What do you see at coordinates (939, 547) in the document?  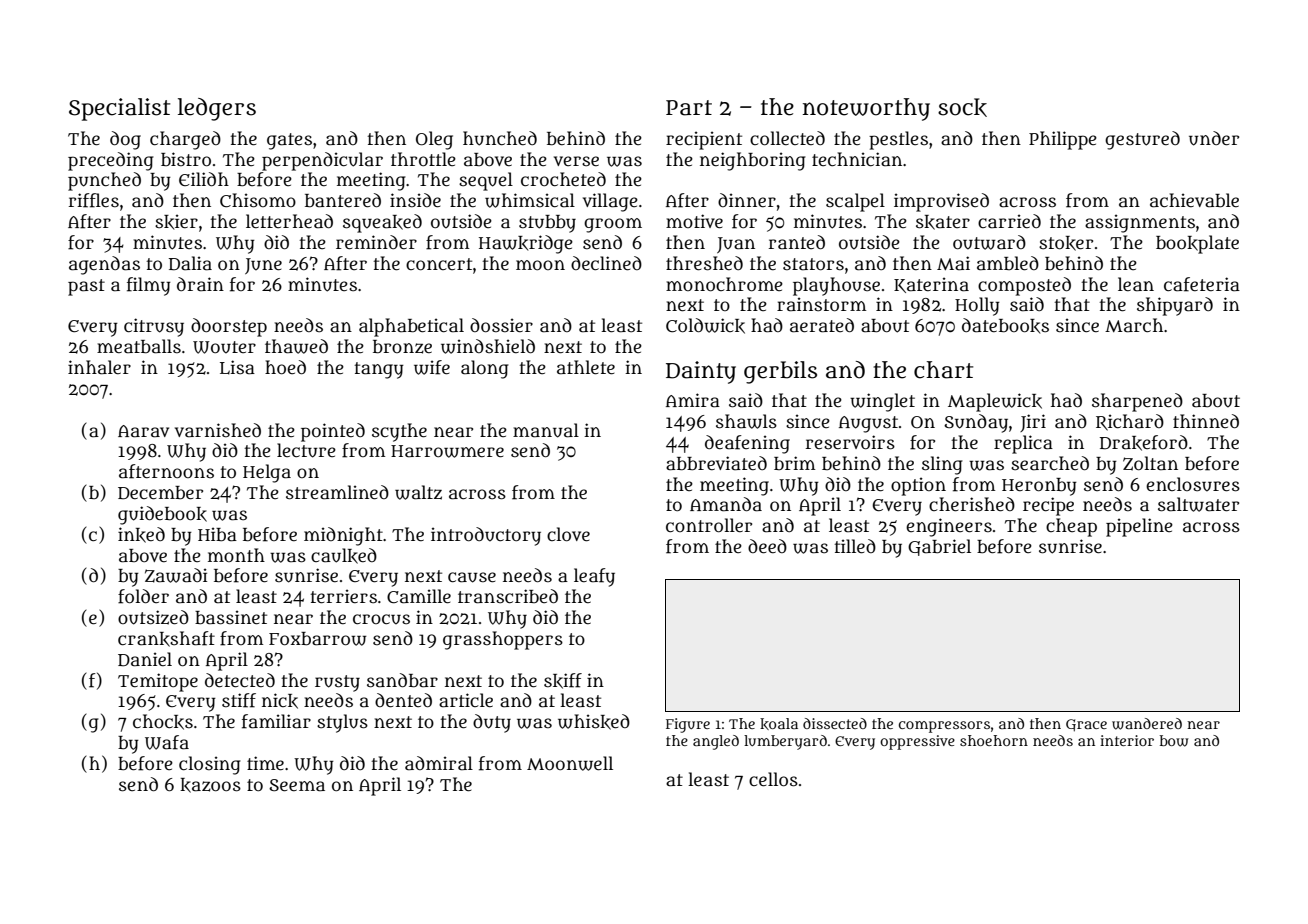 I see `Gabriel` at bounding box center [939, 547].
